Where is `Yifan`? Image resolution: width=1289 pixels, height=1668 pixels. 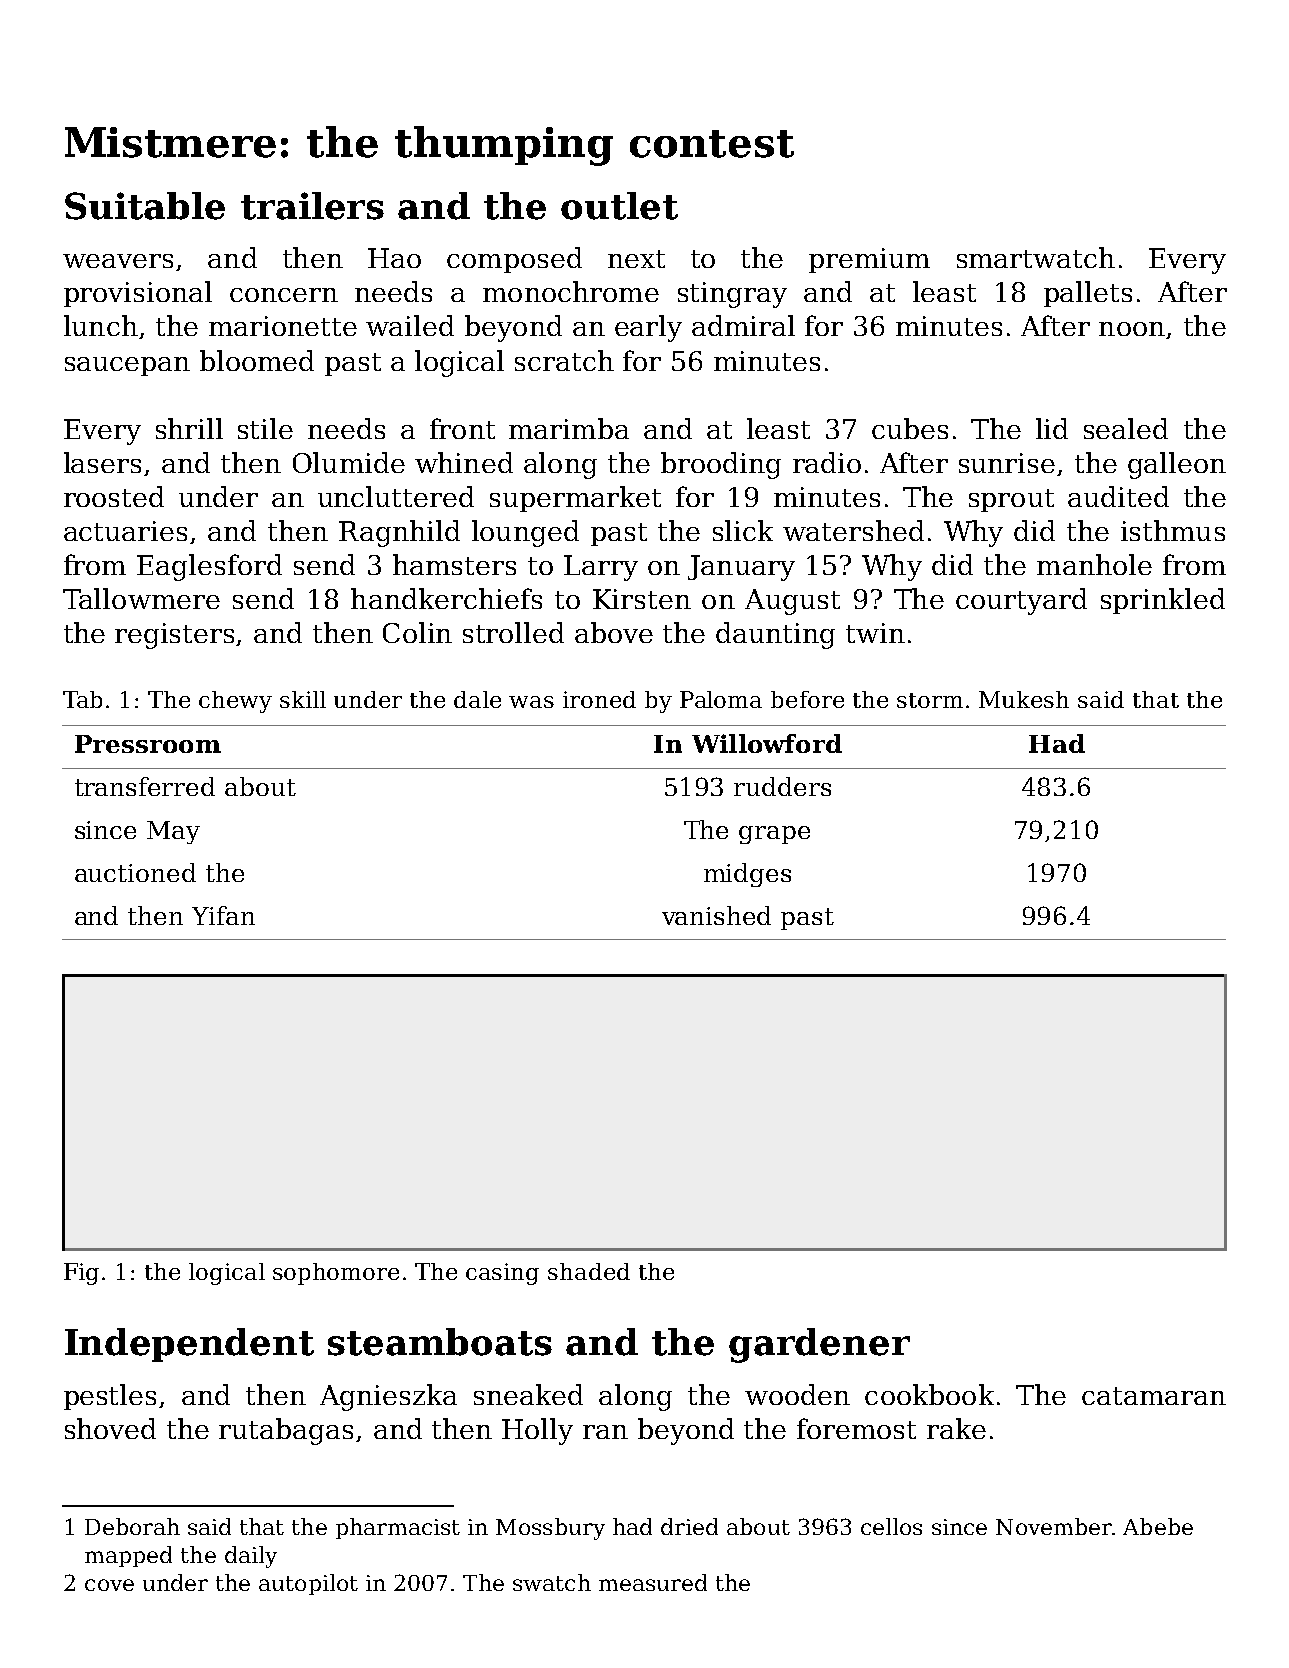 Yifan is located at coordinates (223, 915).
